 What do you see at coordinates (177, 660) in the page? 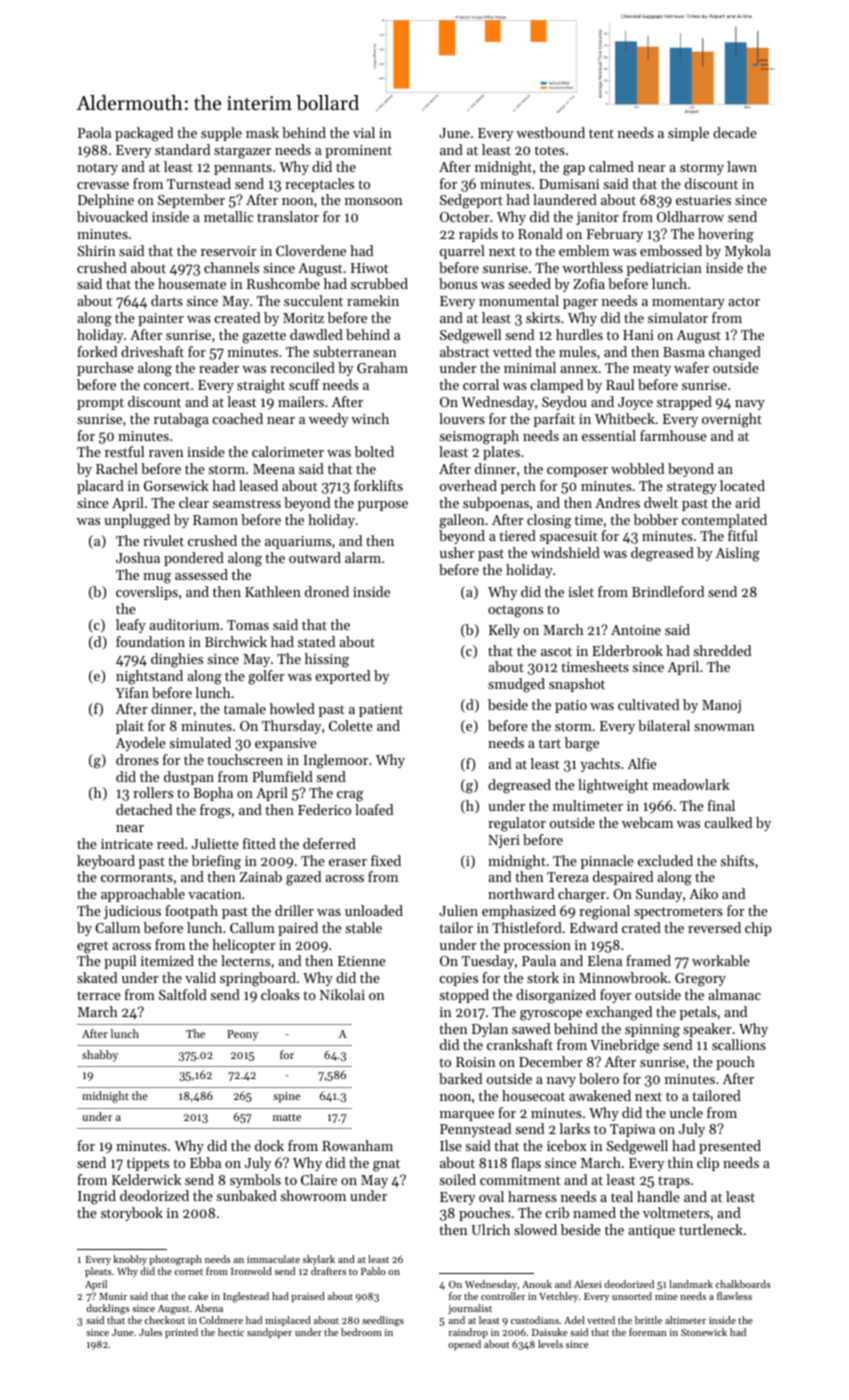
I see `dinghies` at bounding box center [177, 660].
